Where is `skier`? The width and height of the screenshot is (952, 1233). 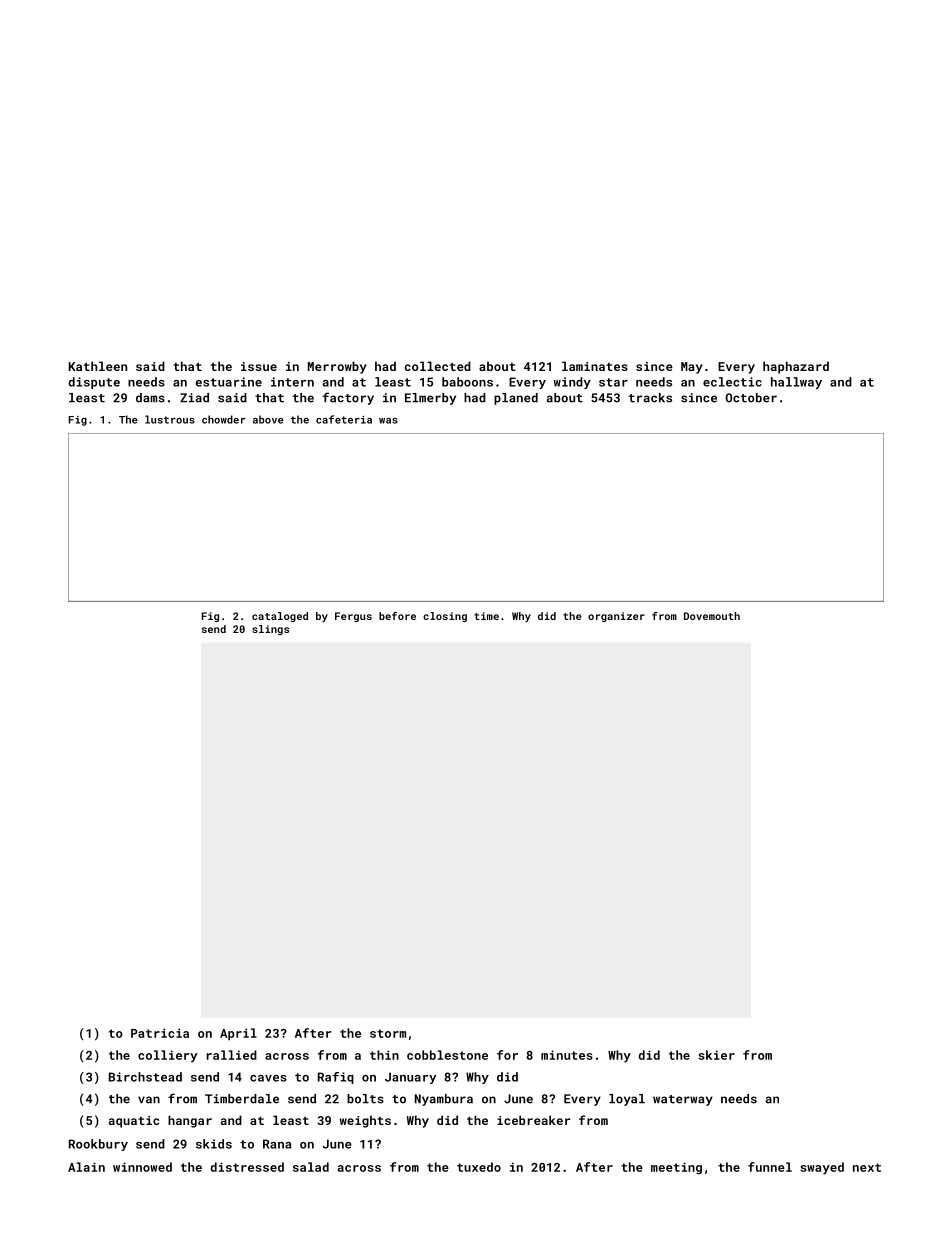 skier is located at coordinates (717, 1055).
